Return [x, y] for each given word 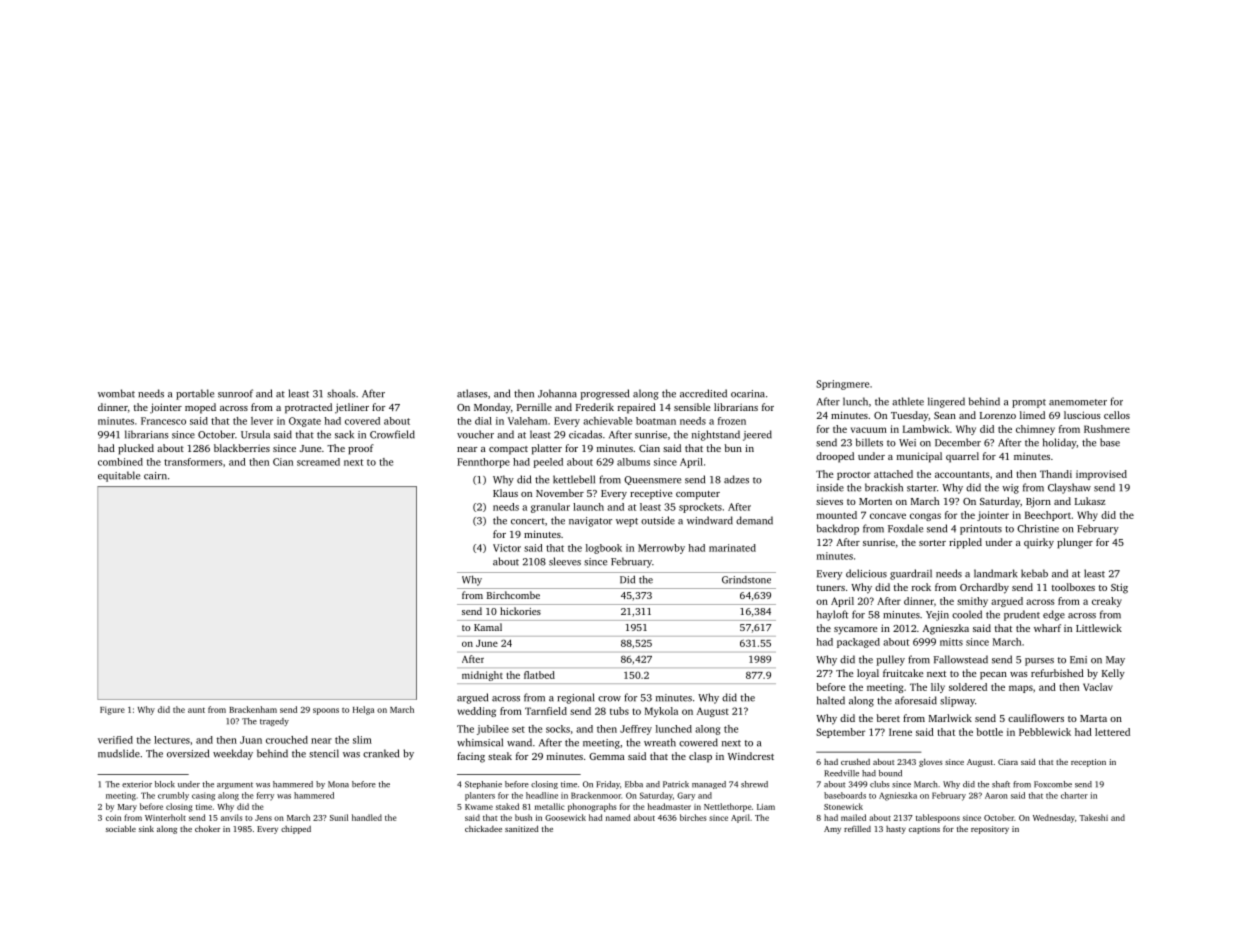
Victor [507, 548]
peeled [548, 463]
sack [344, 434]
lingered [946, 402]
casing [203, 796]
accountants [962, 474]
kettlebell [574, 479]
